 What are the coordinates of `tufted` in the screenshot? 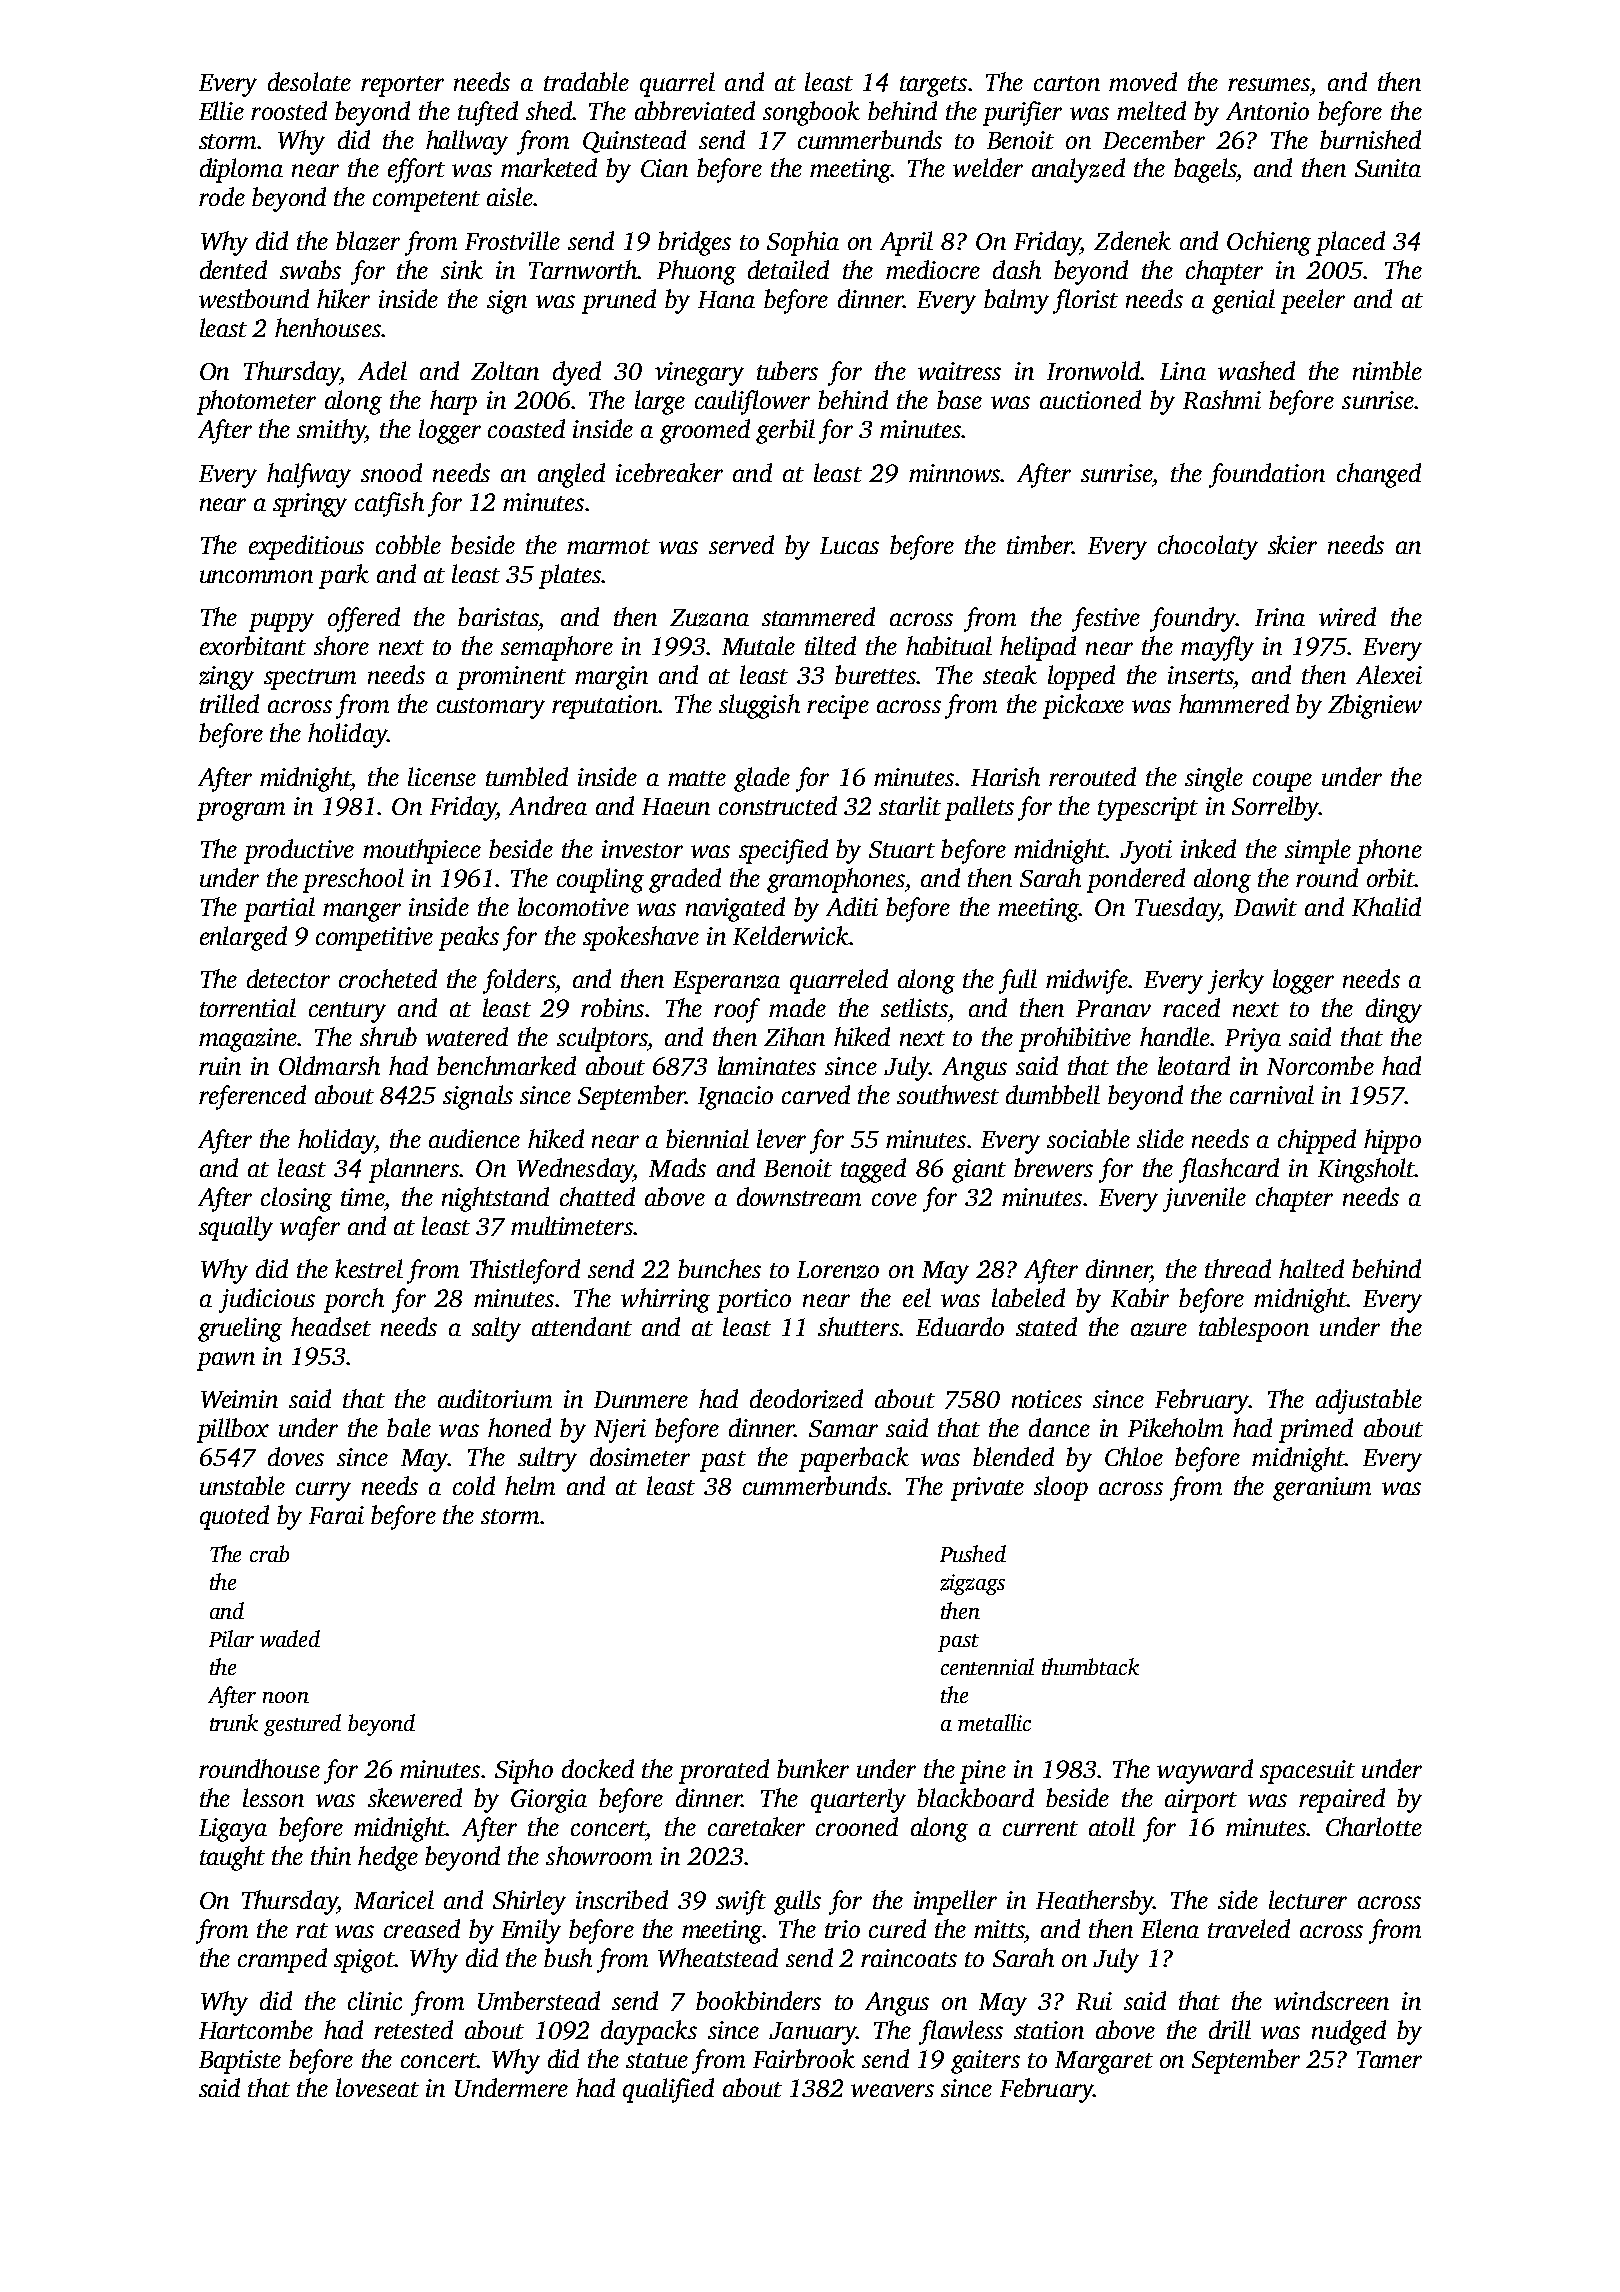 It's located at (488, 113).
